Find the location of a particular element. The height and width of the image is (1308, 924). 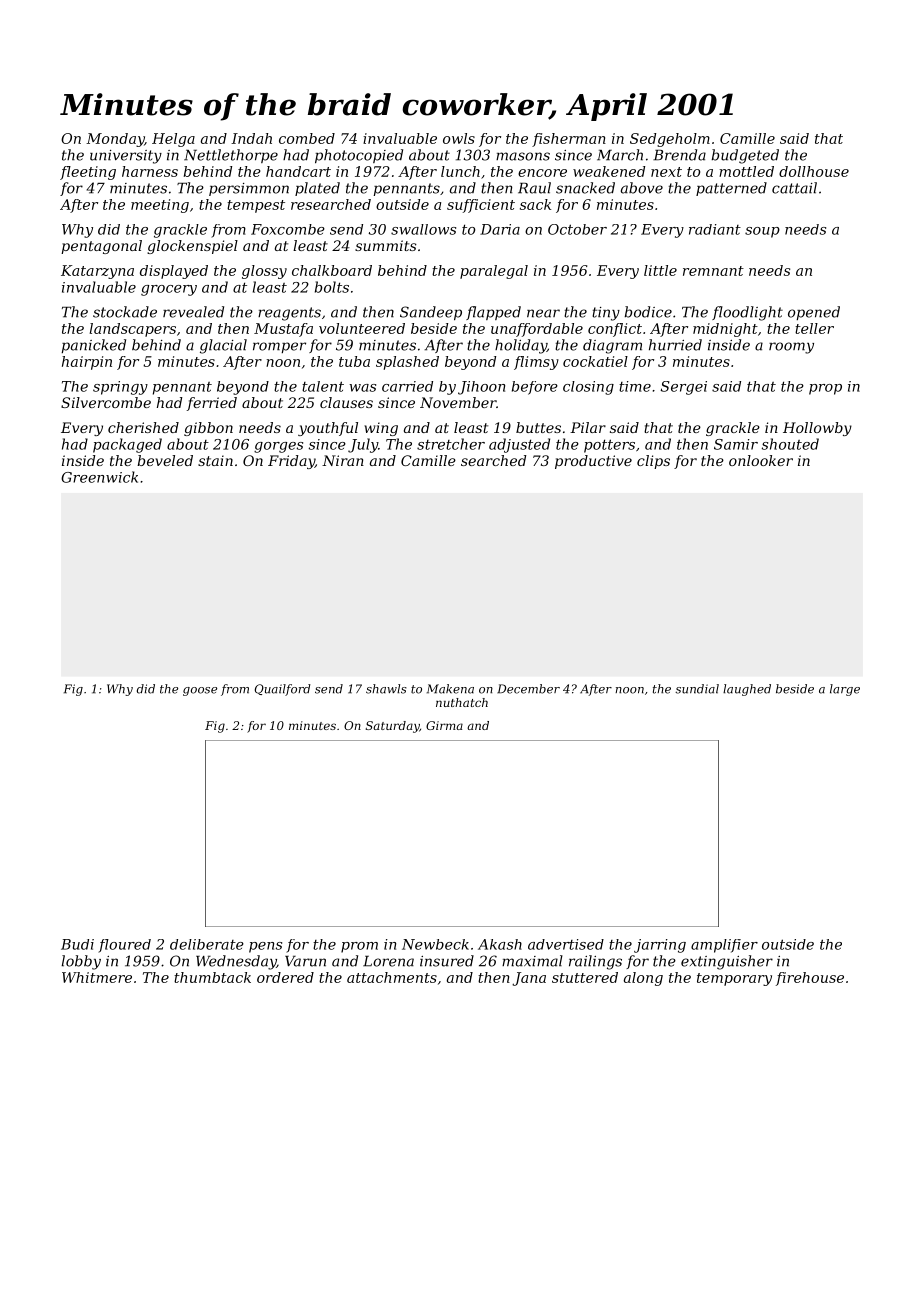

Jana is located at coordinates (529, 979).
